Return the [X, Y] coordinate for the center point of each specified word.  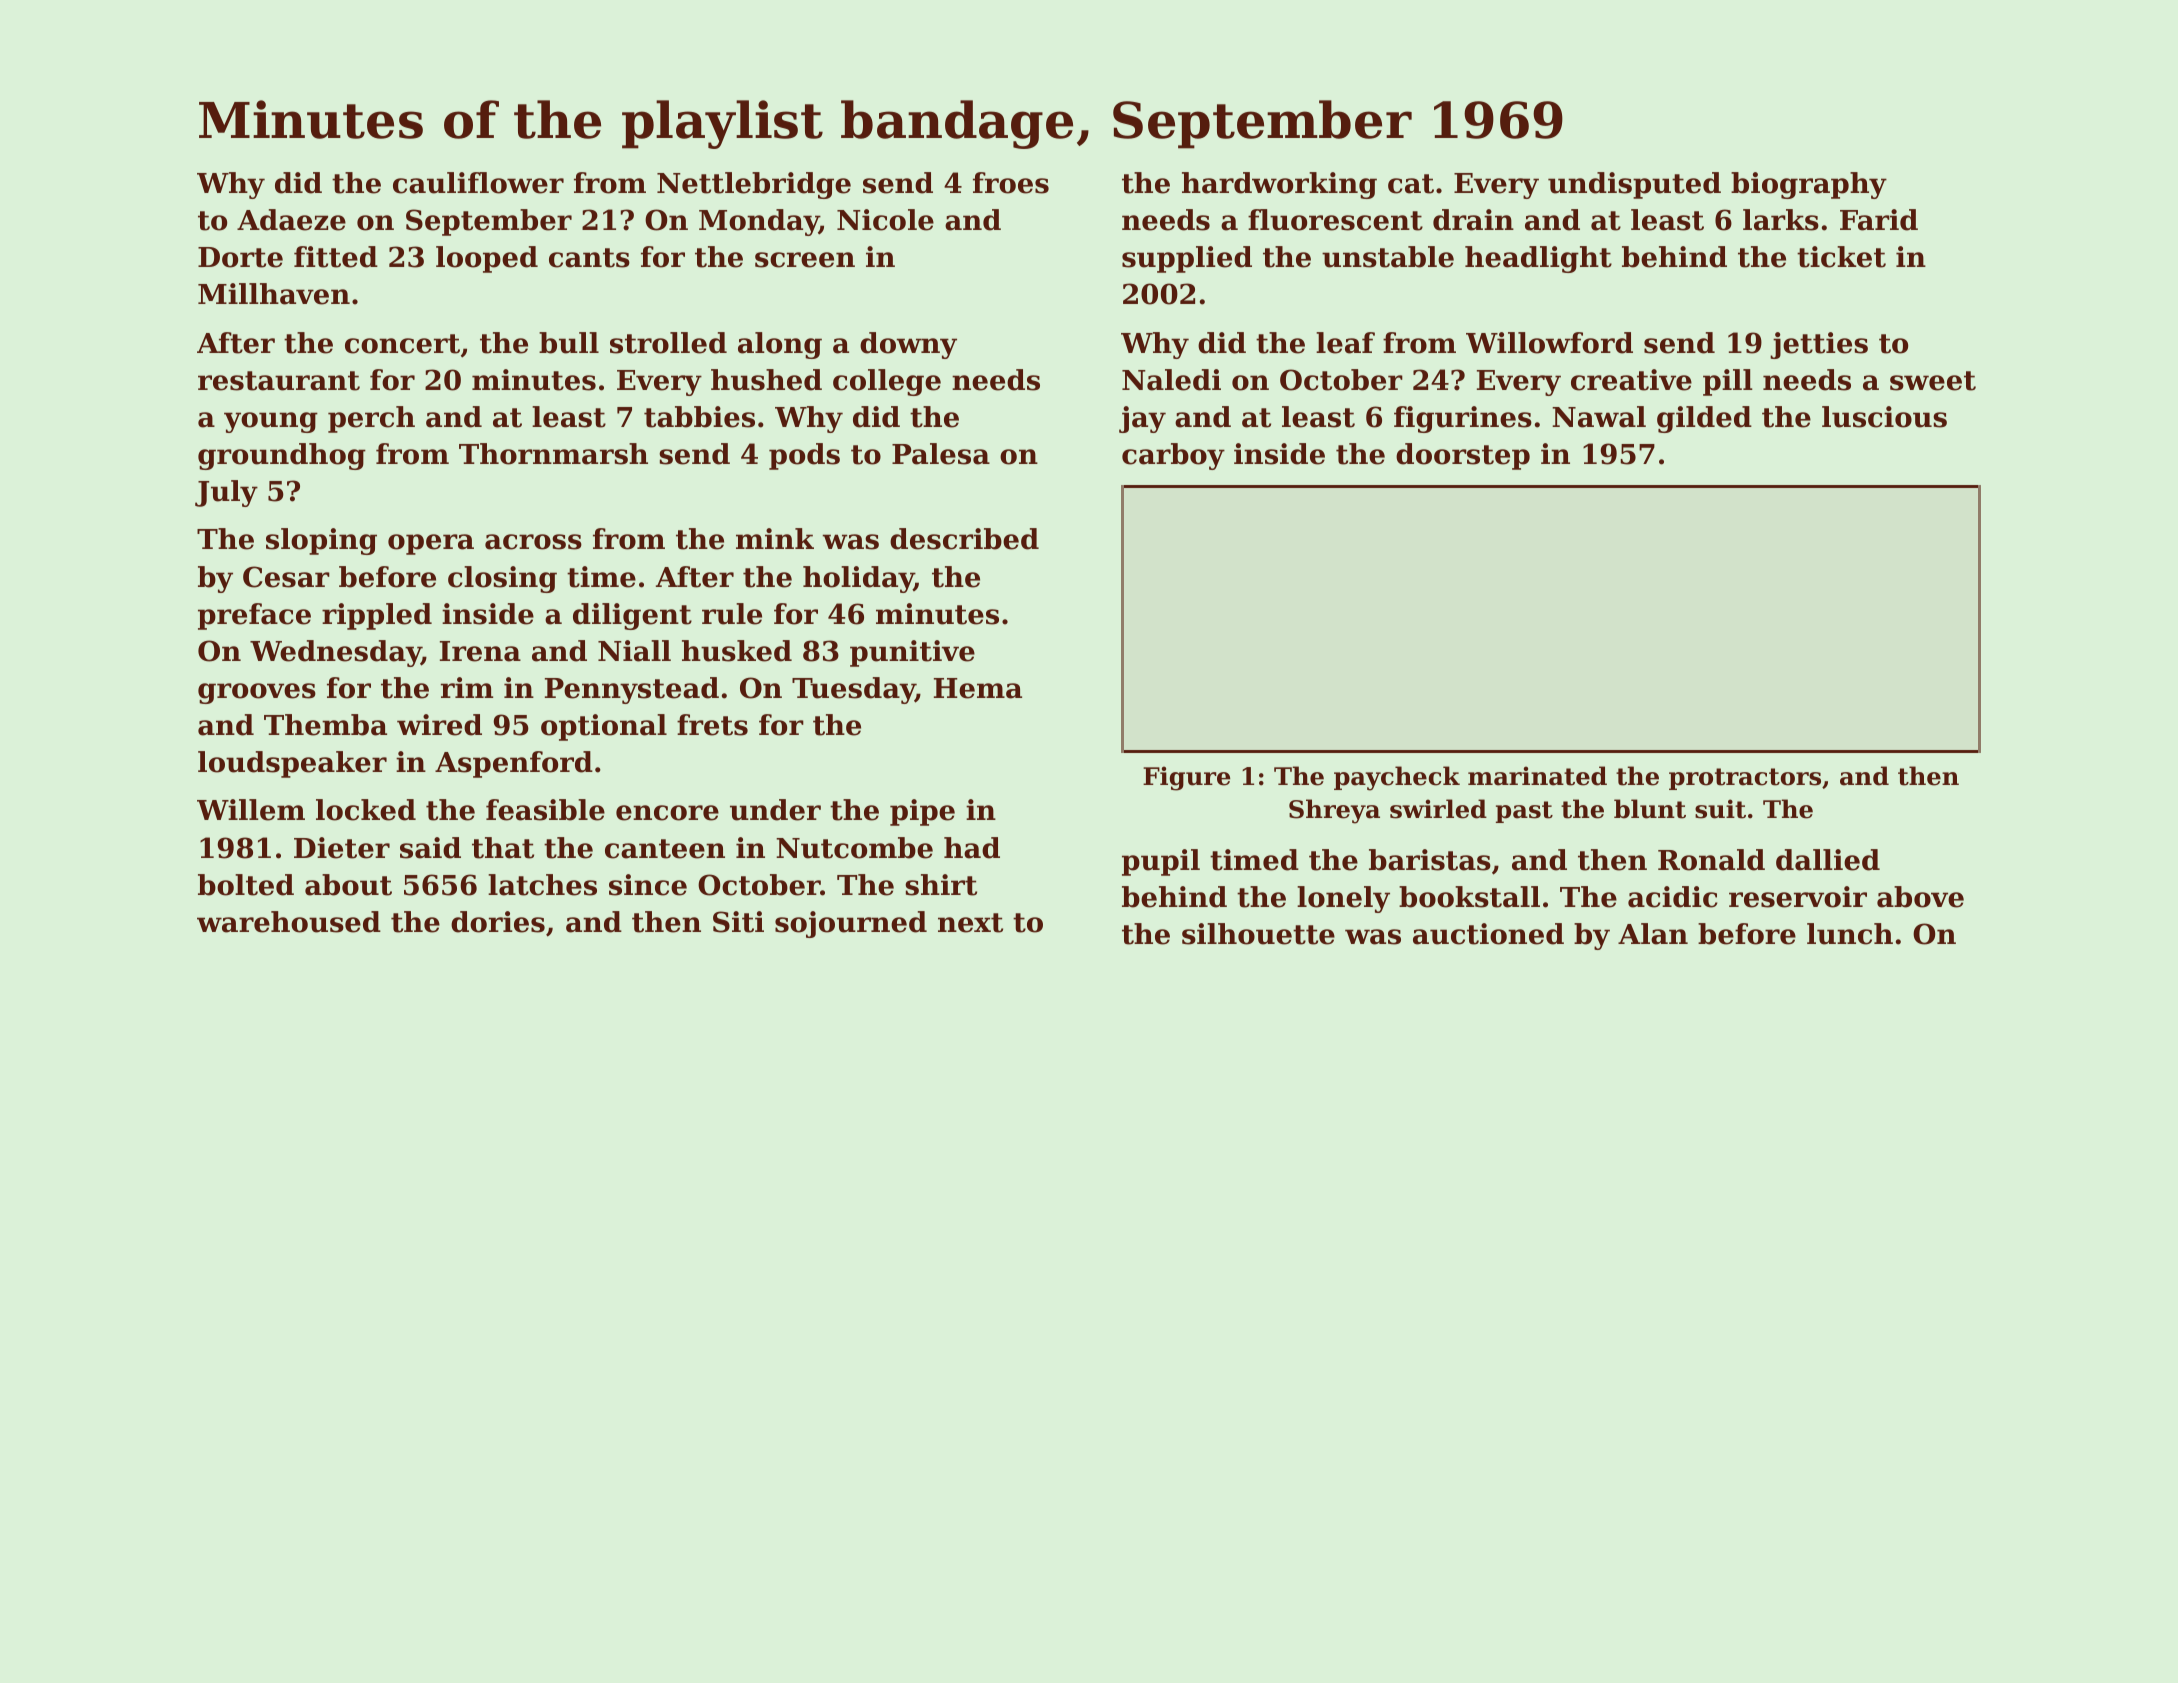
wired [439, 725]
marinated [1537, 776]
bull [569, 343]
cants [589, 258]
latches [542, 885]
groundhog [282, 456]
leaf [1345, 343]
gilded [1704, 419]
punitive [912, 653]
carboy [1173, 456]
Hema [978, 688]
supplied [1187, 259]
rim [467, 687]
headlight [1538, 259]
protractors [1745, 779]
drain [1473, 220]
